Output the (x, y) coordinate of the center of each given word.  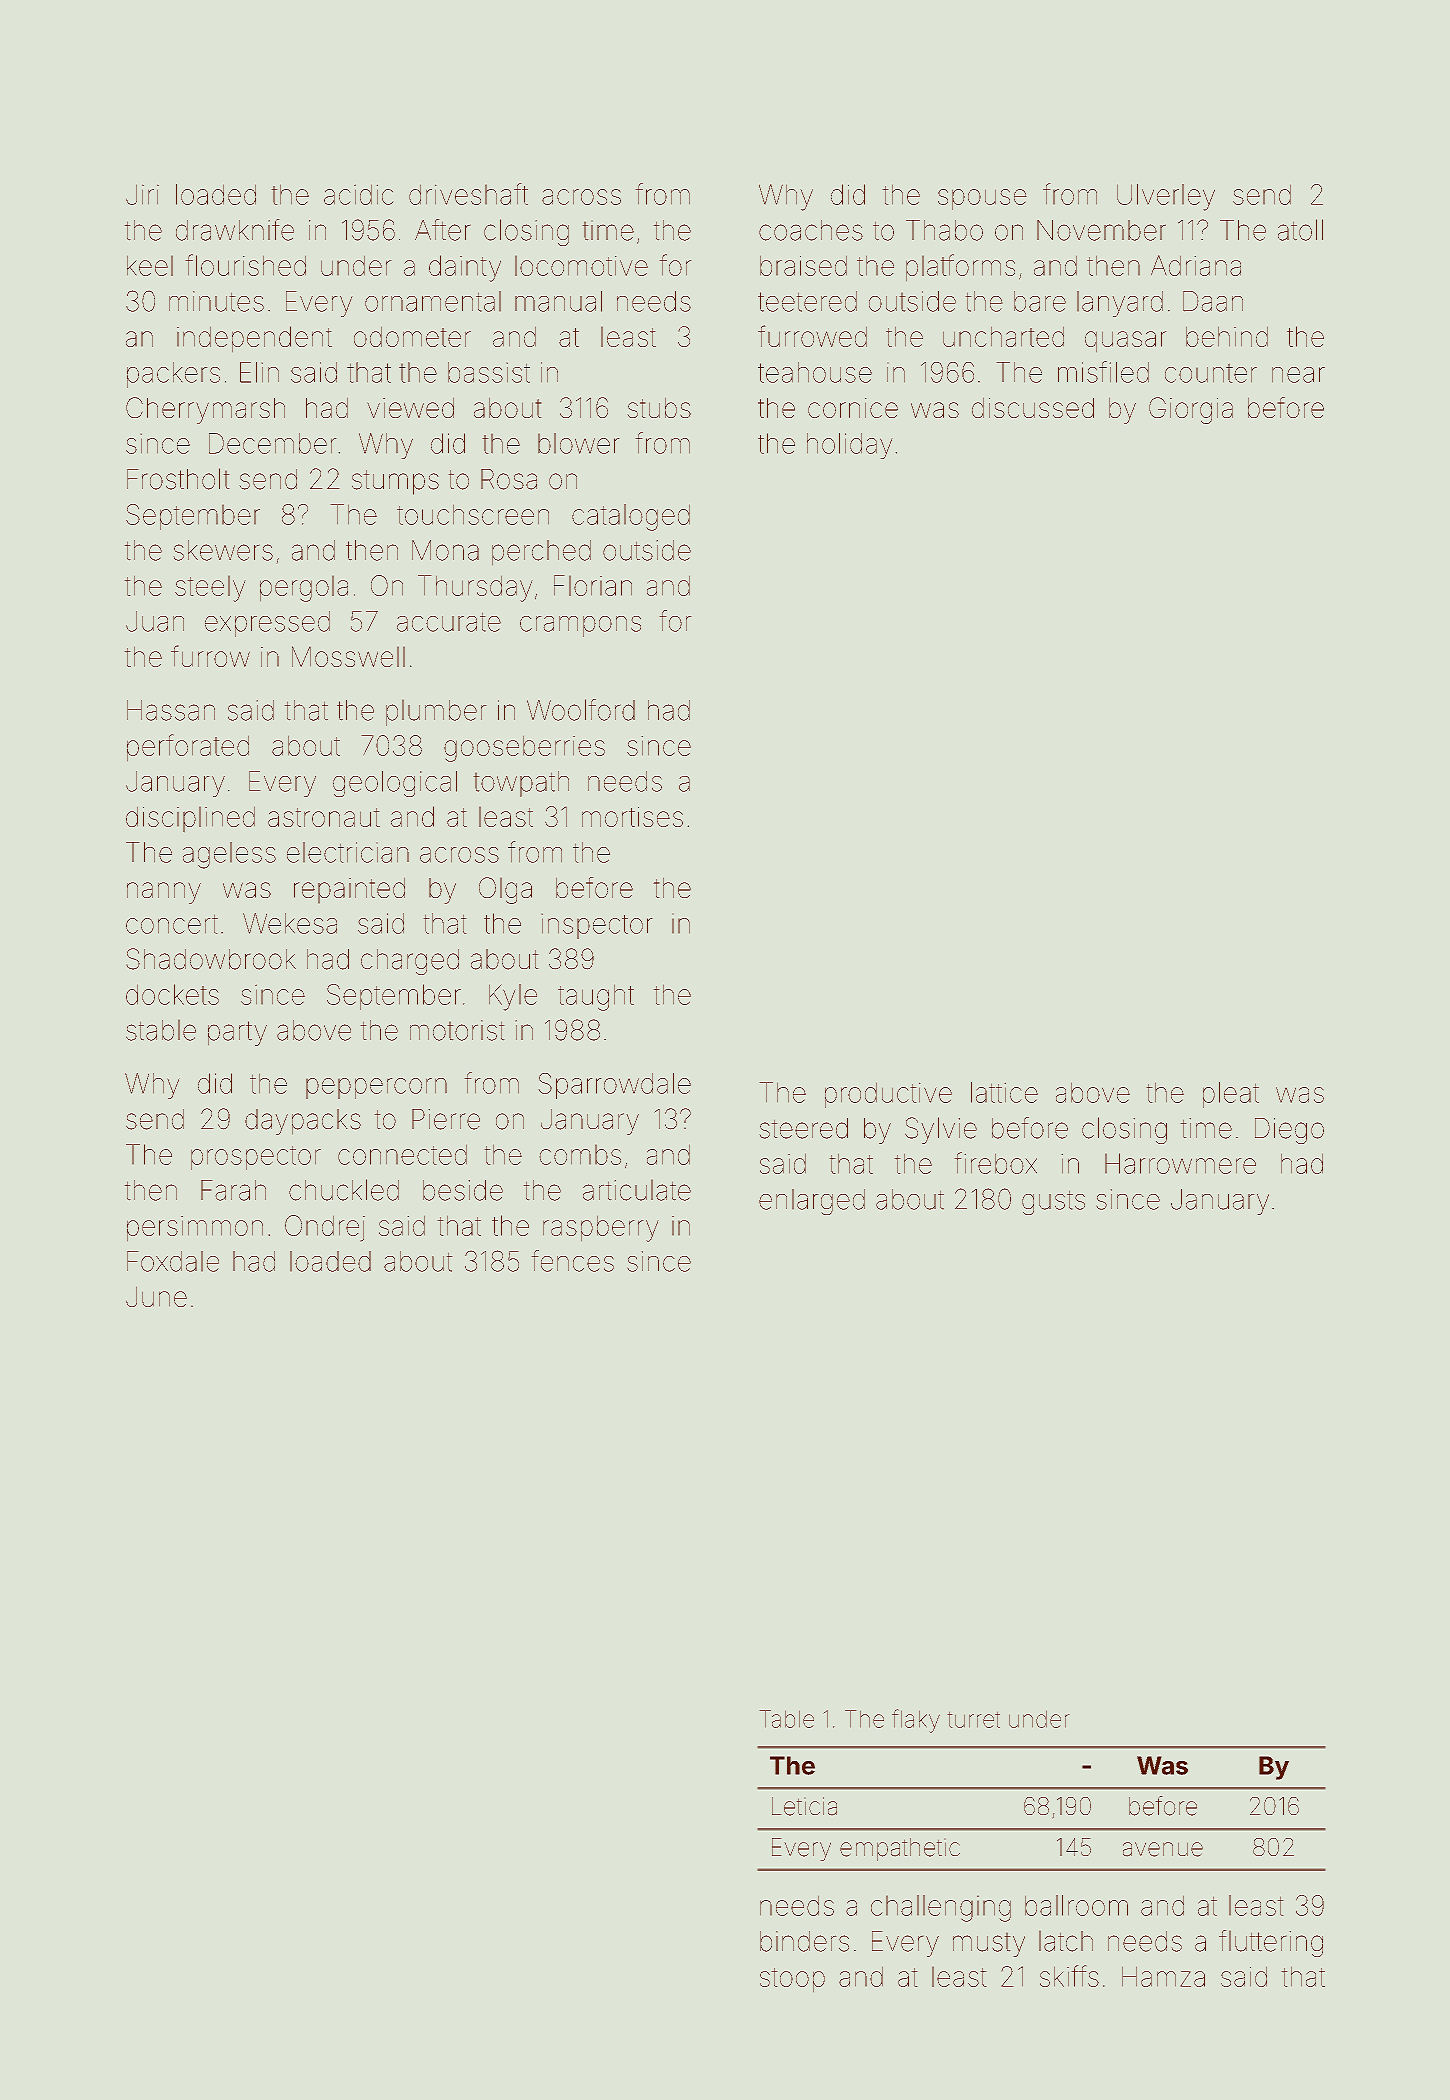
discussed (1033, 408)
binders (804, 1941)
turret (974, 1720)
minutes (216, 301)
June (156, 1297)
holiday (849, 446)
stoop (792, 1980)
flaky (916, 1721)
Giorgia (1191, 410)
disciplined (190, 819)
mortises (632, 817)
